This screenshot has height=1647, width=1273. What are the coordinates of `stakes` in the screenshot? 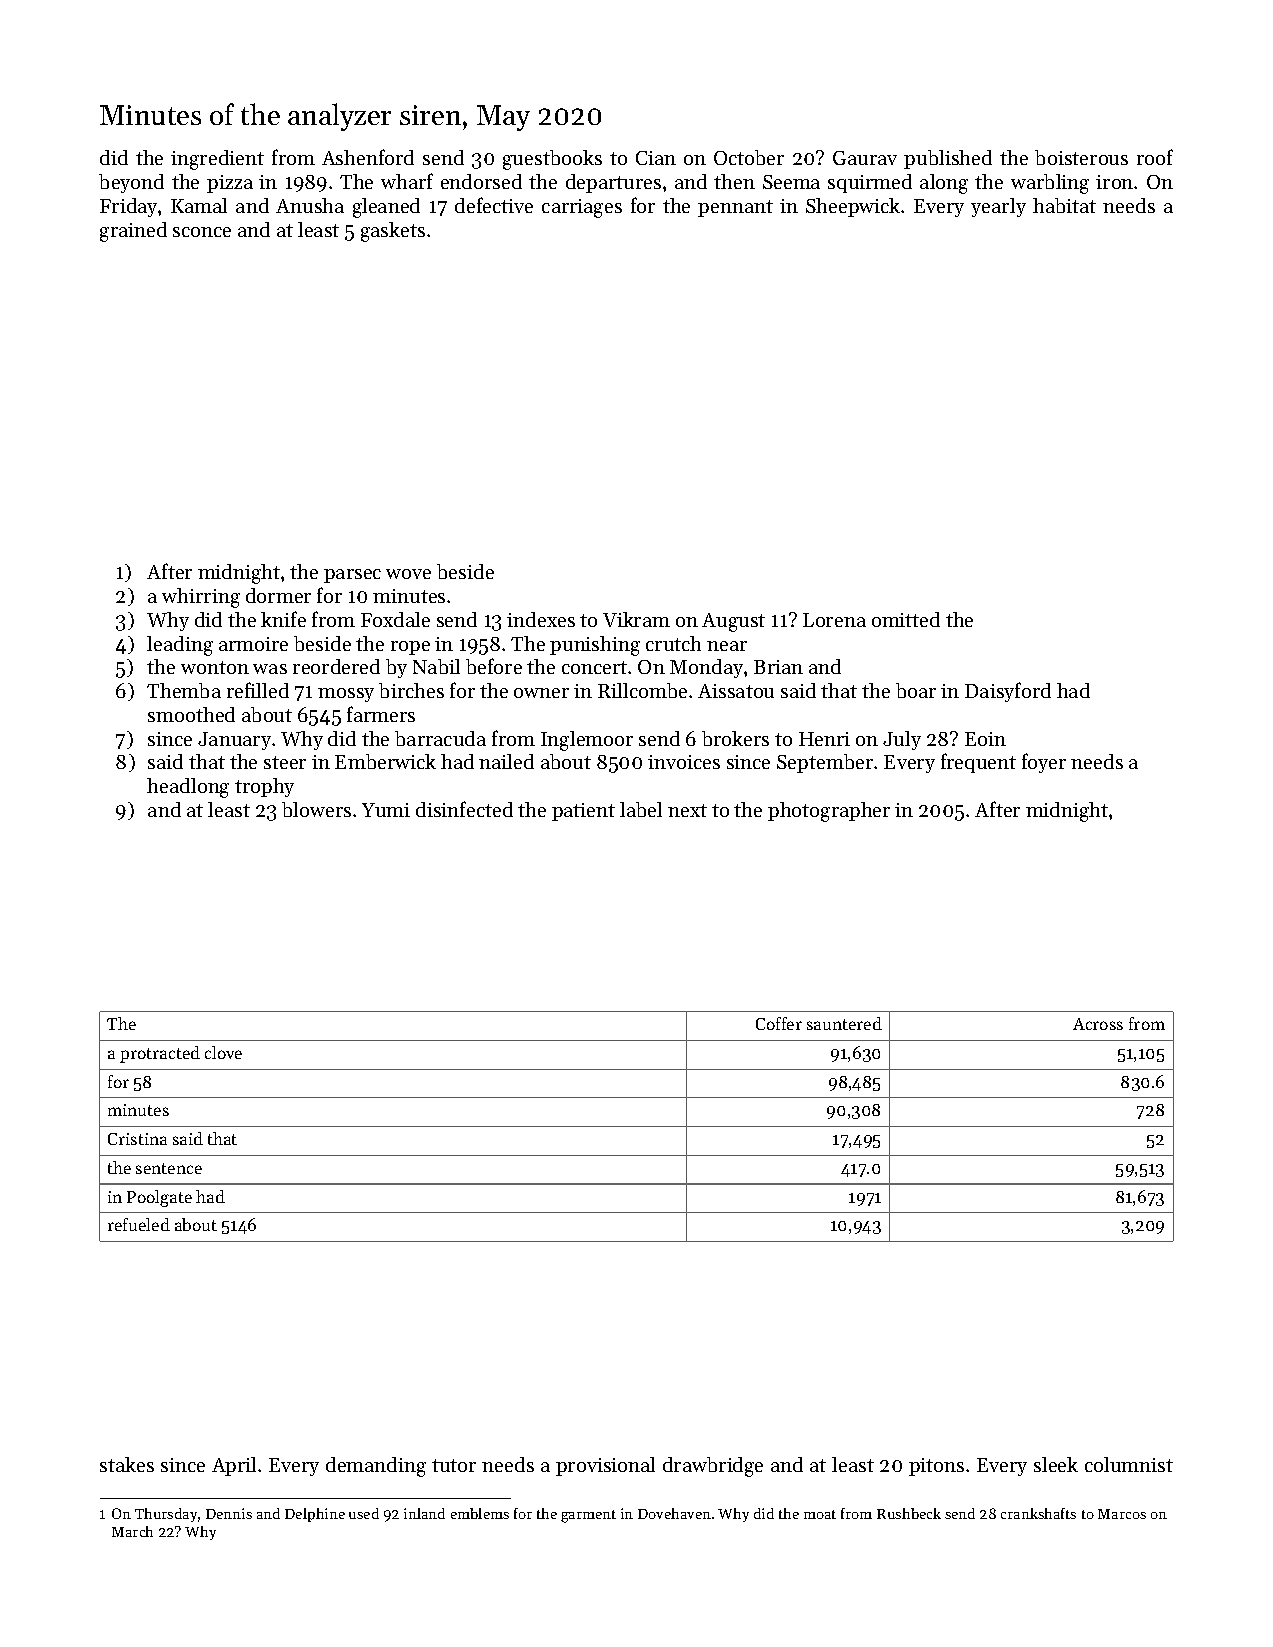 It's located at (127, 1464).
